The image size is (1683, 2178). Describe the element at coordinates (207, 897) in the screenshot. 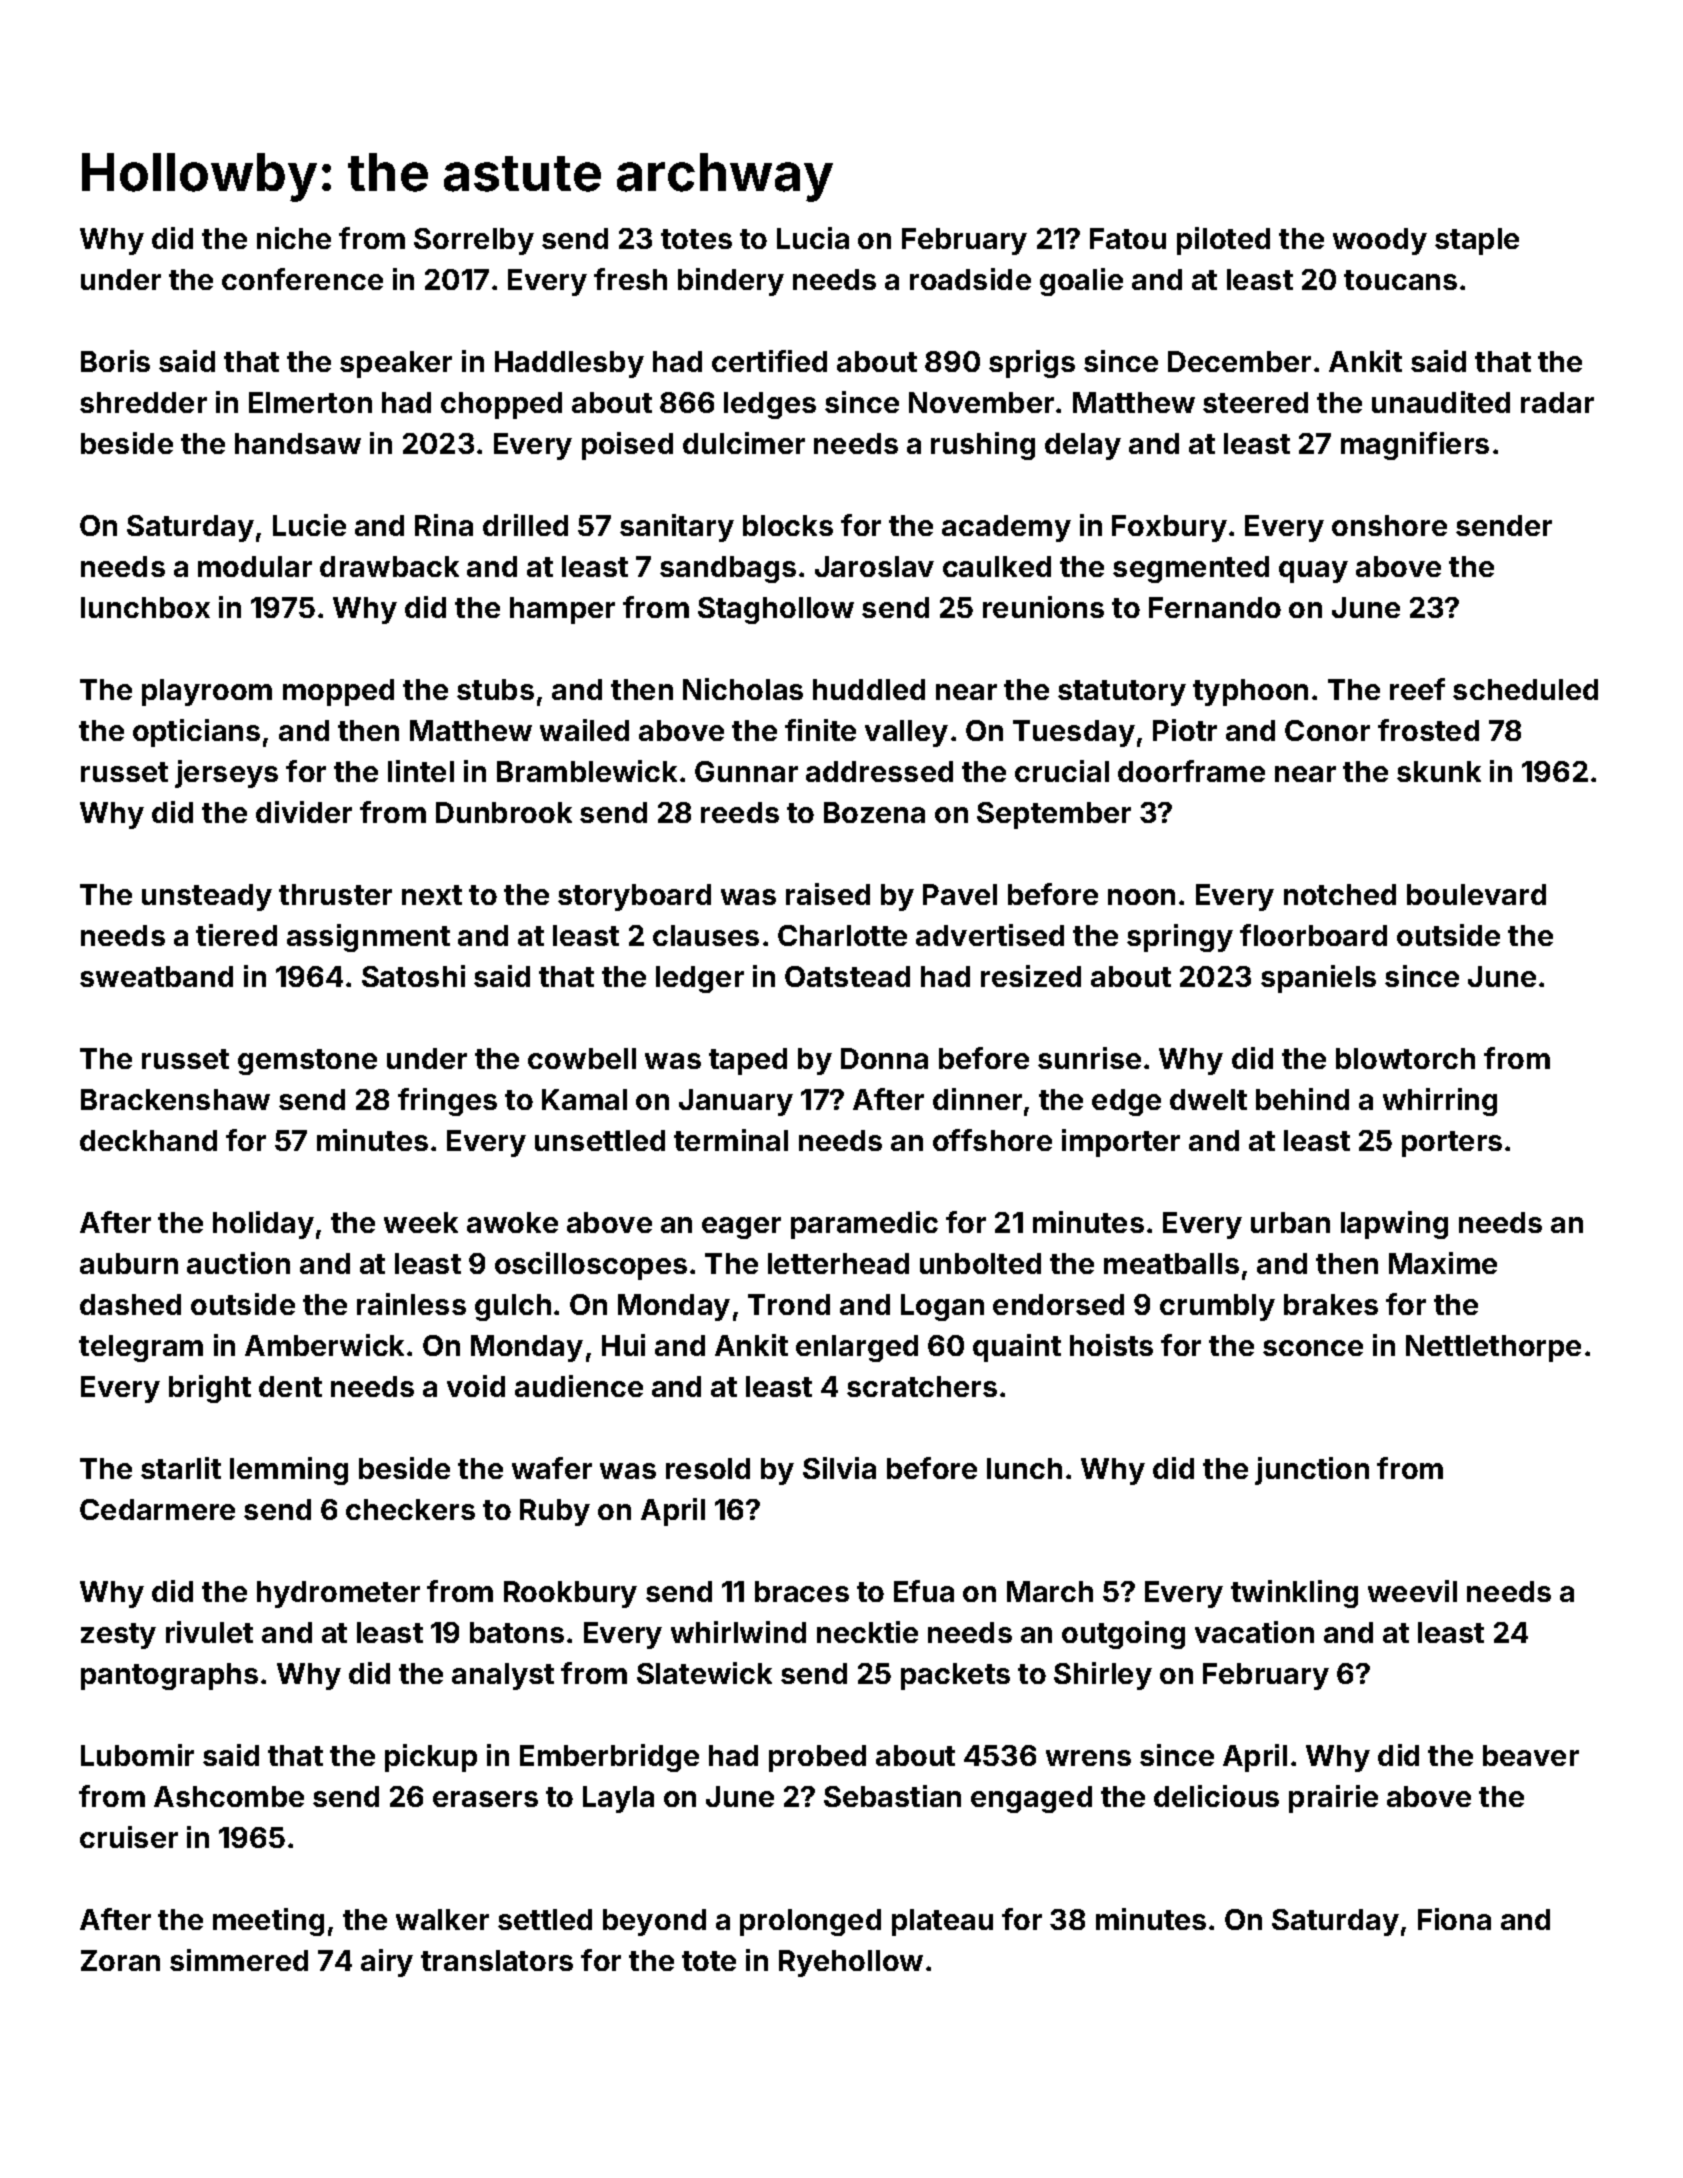

I see `unsteady` at that location.
